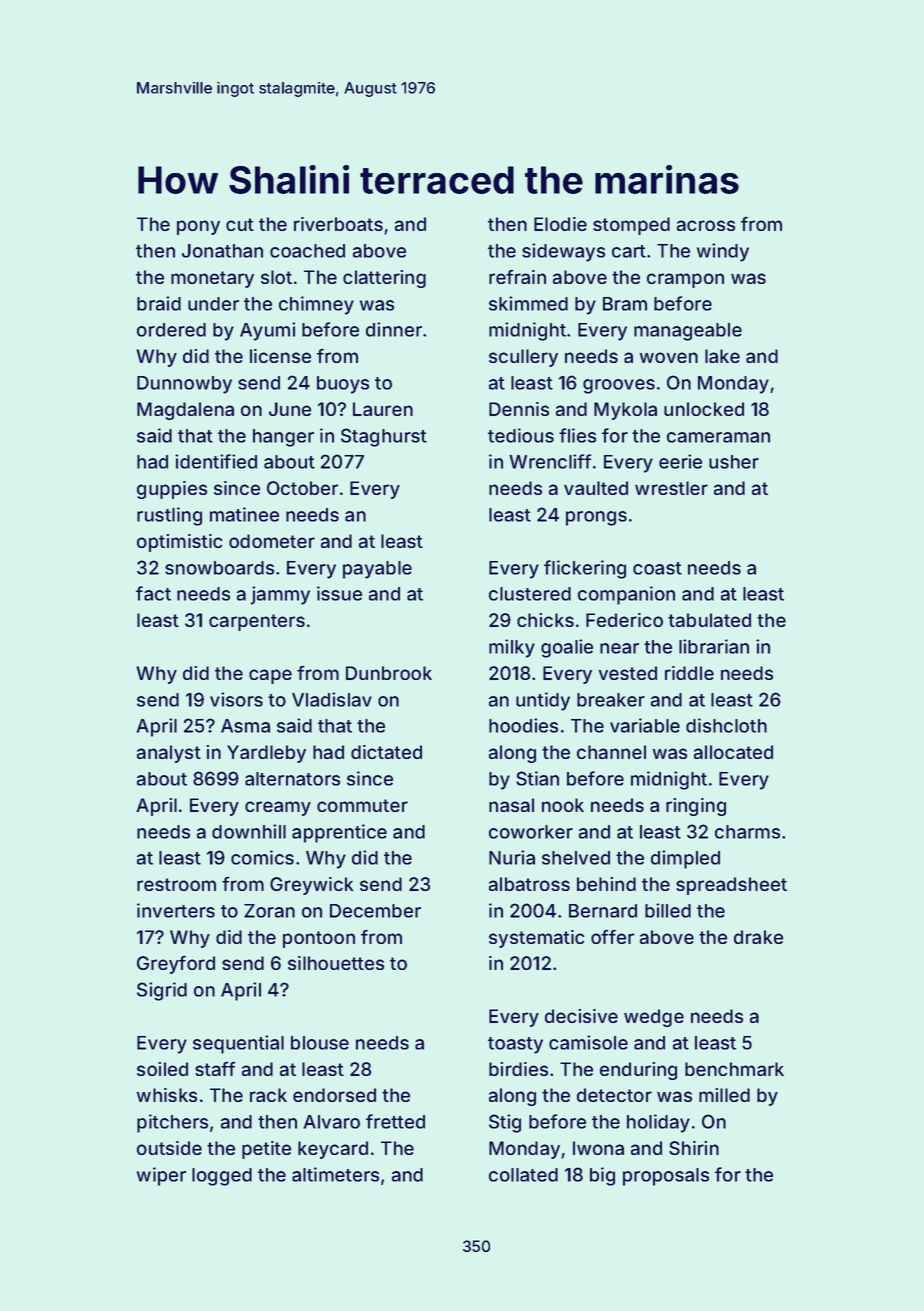 The image size is (924, 1311). Describe the element at coordinates (706, 225) in the screenshot. I see `across` at that location.
